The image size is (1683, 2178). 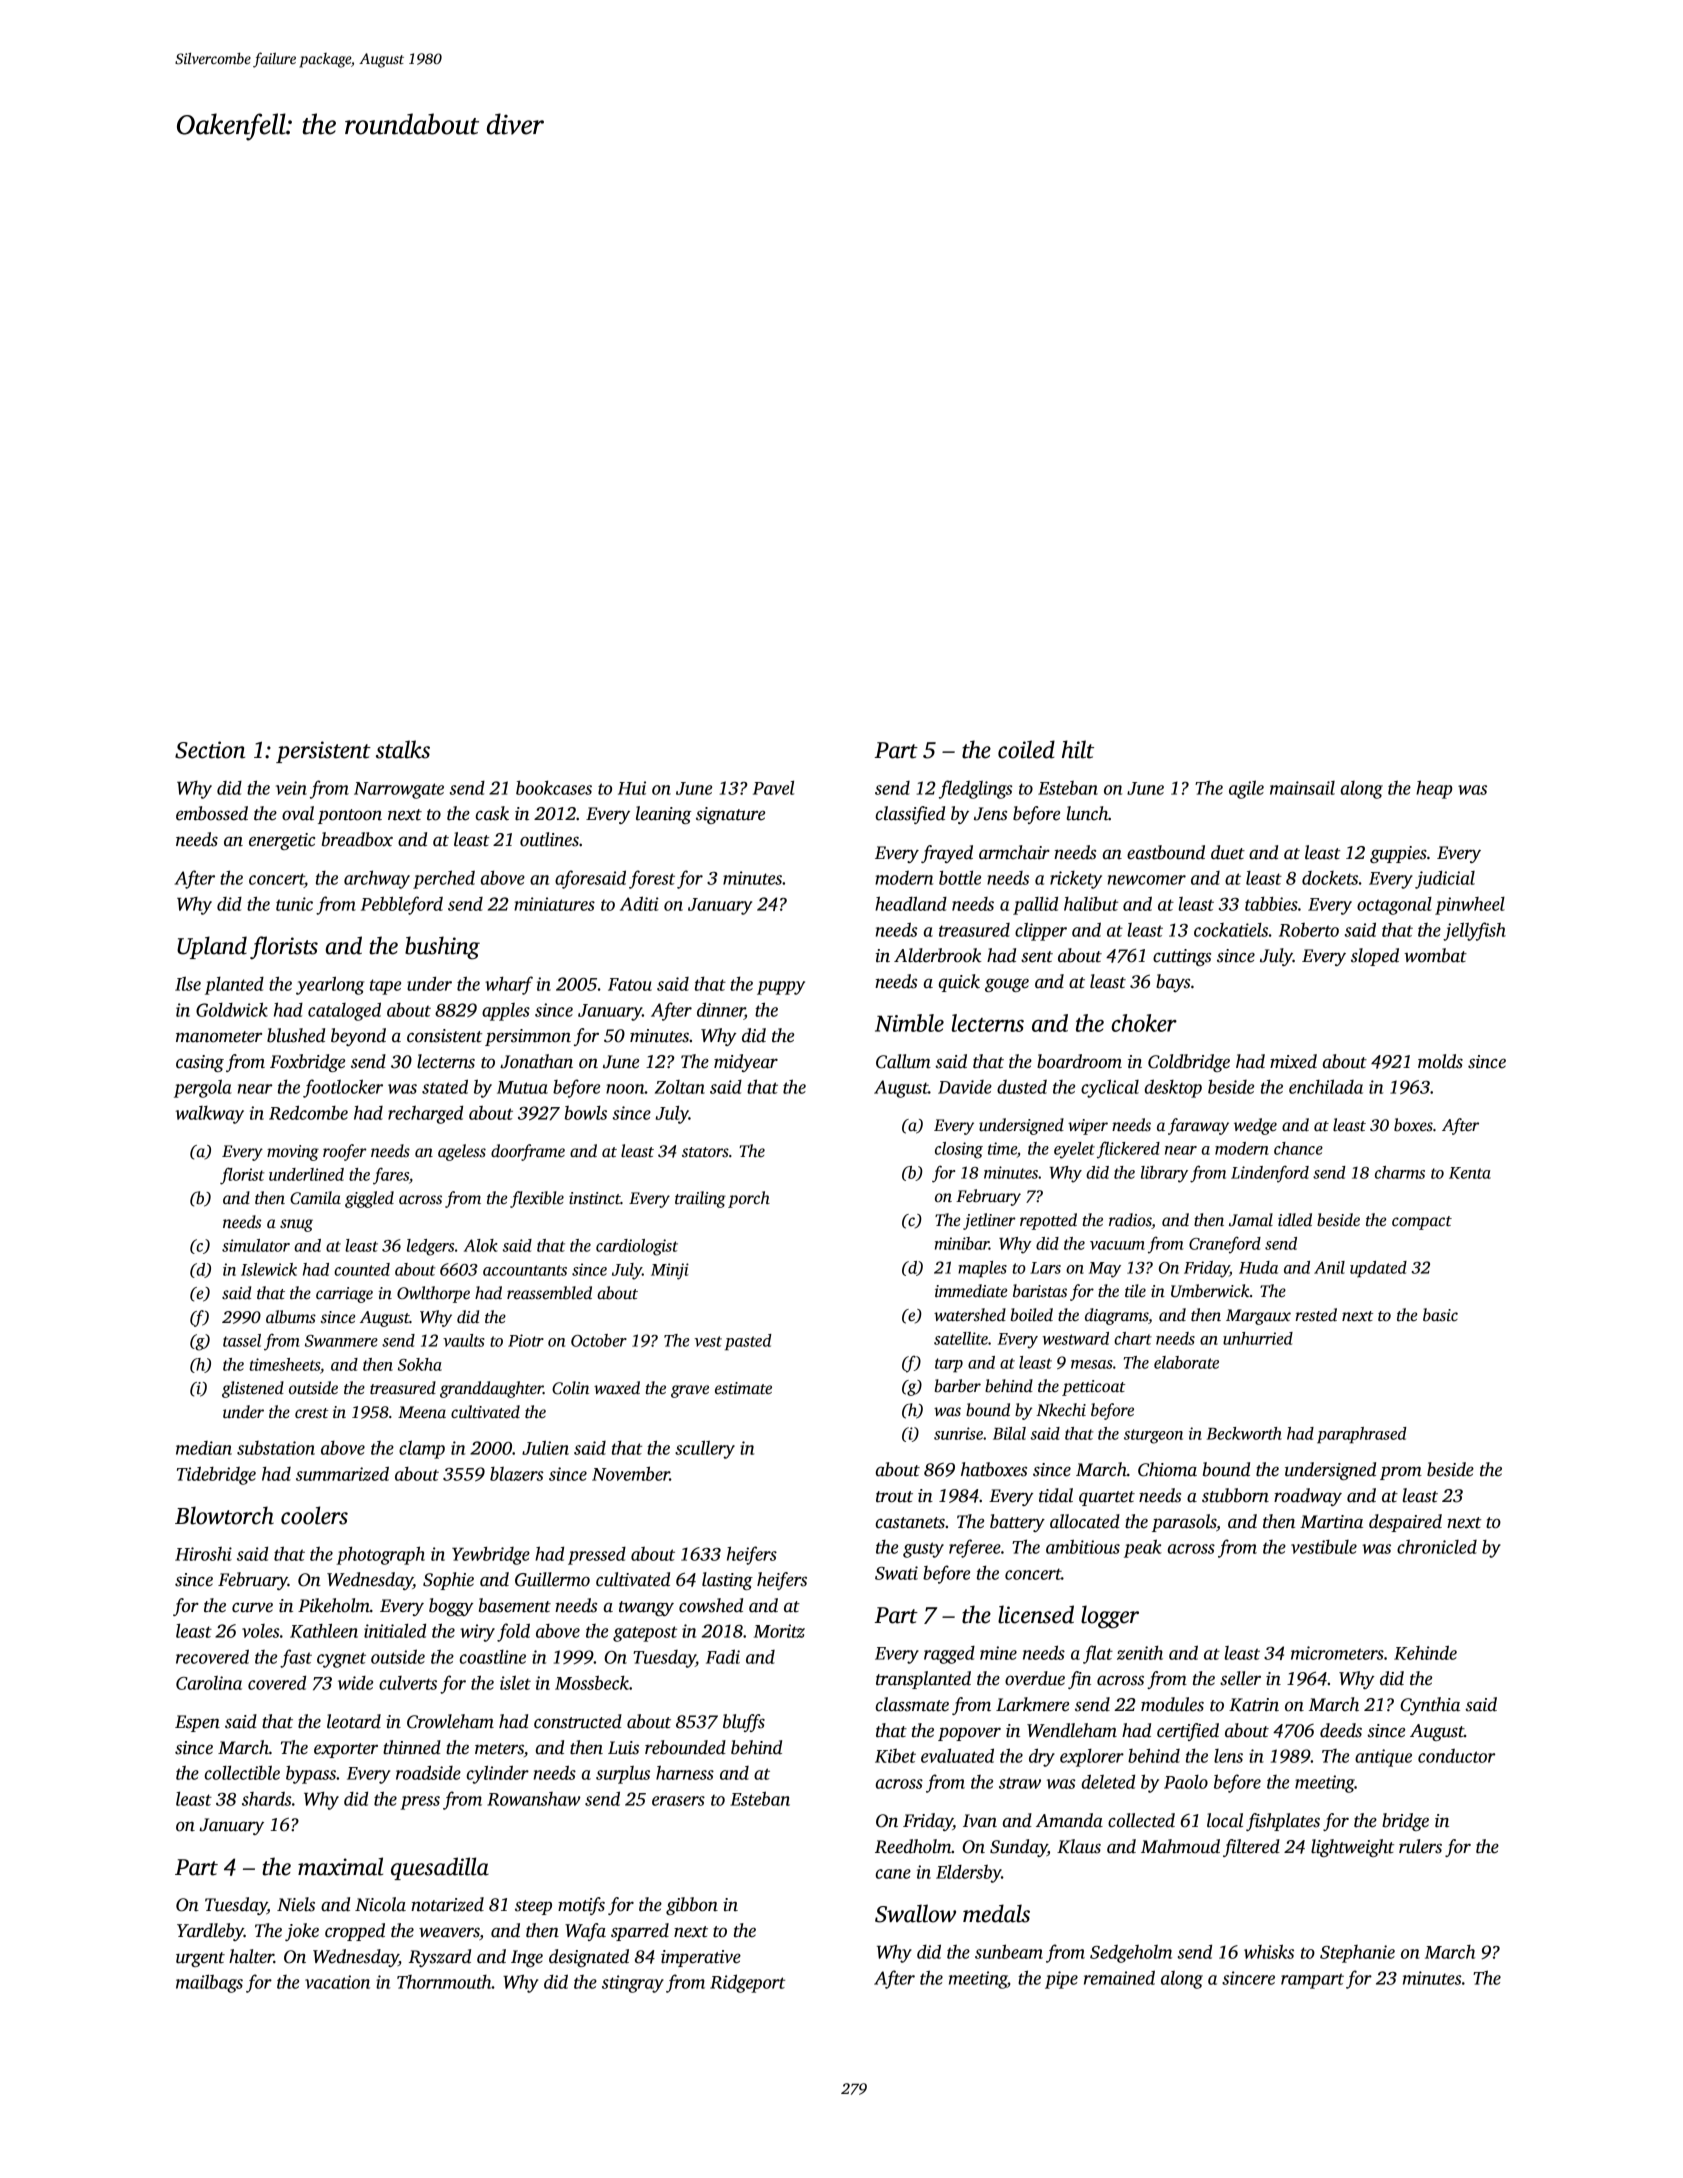 What do you see at coordinates (1375, 957) in the screenshot?
I see `sloped` at bounding box center [1375, 957].
